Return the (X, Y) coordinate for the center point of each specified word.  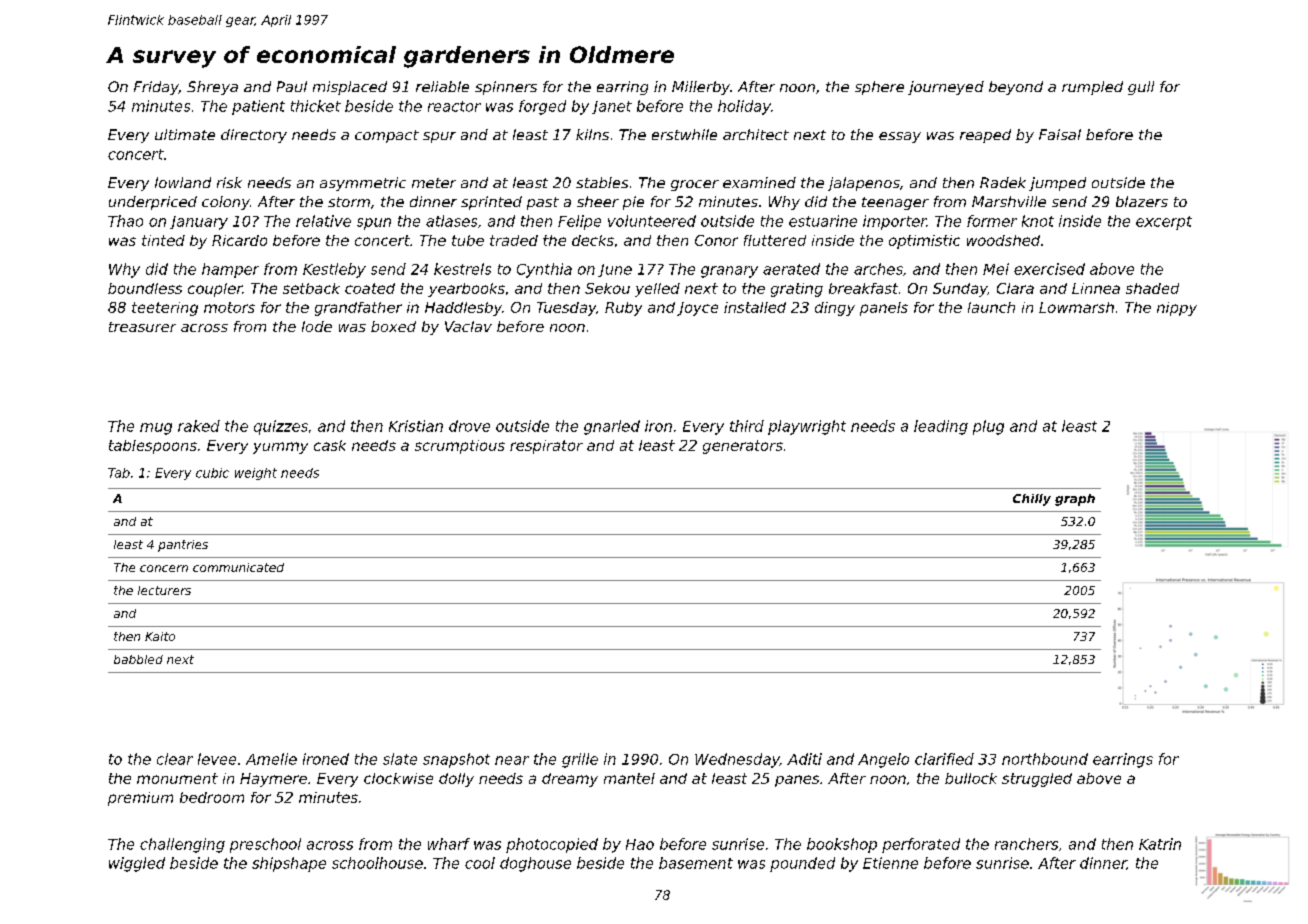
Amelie (271, 759)
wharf (449, 844)
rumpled (1092, 88)
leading (941, 427)
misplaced (350, 88)
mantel (629, 778)
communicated (238, 567)
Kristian (416, 426)
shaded (1152, 288)
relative (323, 221)
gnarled (612, 427)
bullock (971, 778)
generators (743, 447)
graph (1075, 500)
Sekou (607, 288)
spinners (506, 88)
